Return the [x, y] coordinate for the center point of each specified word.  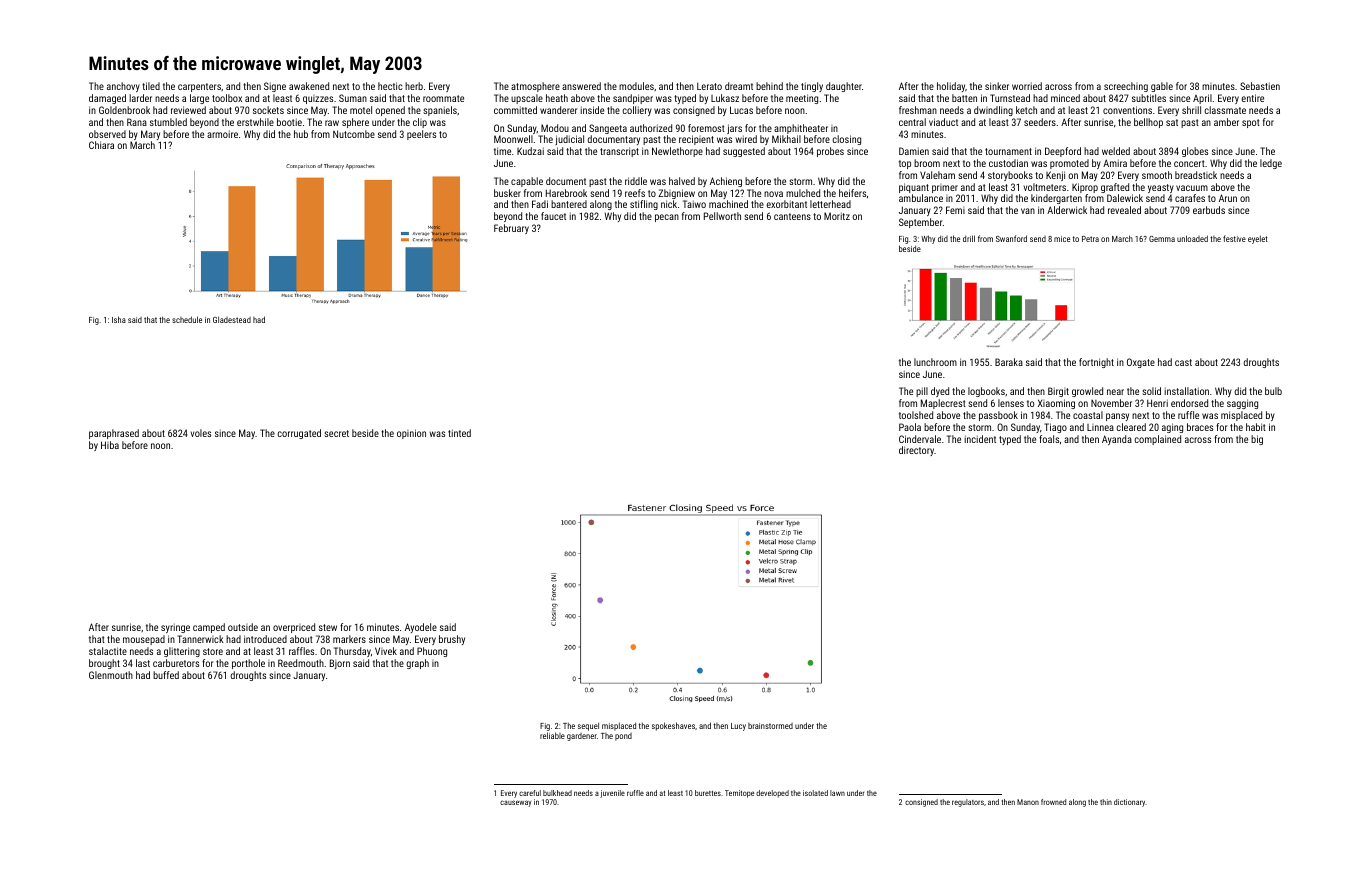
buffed [166, 675]
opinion [411, 434]
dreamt [739, 86]
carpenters [199, 87]
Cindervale [920, 439]
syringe [175, 628]
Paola [910, 427]
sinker [997, 86]
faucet [553, 216]
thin [1106, 802]
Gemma [1162, 239]
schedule [187, 319]
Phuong [432, 652]
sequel [588, 726]
